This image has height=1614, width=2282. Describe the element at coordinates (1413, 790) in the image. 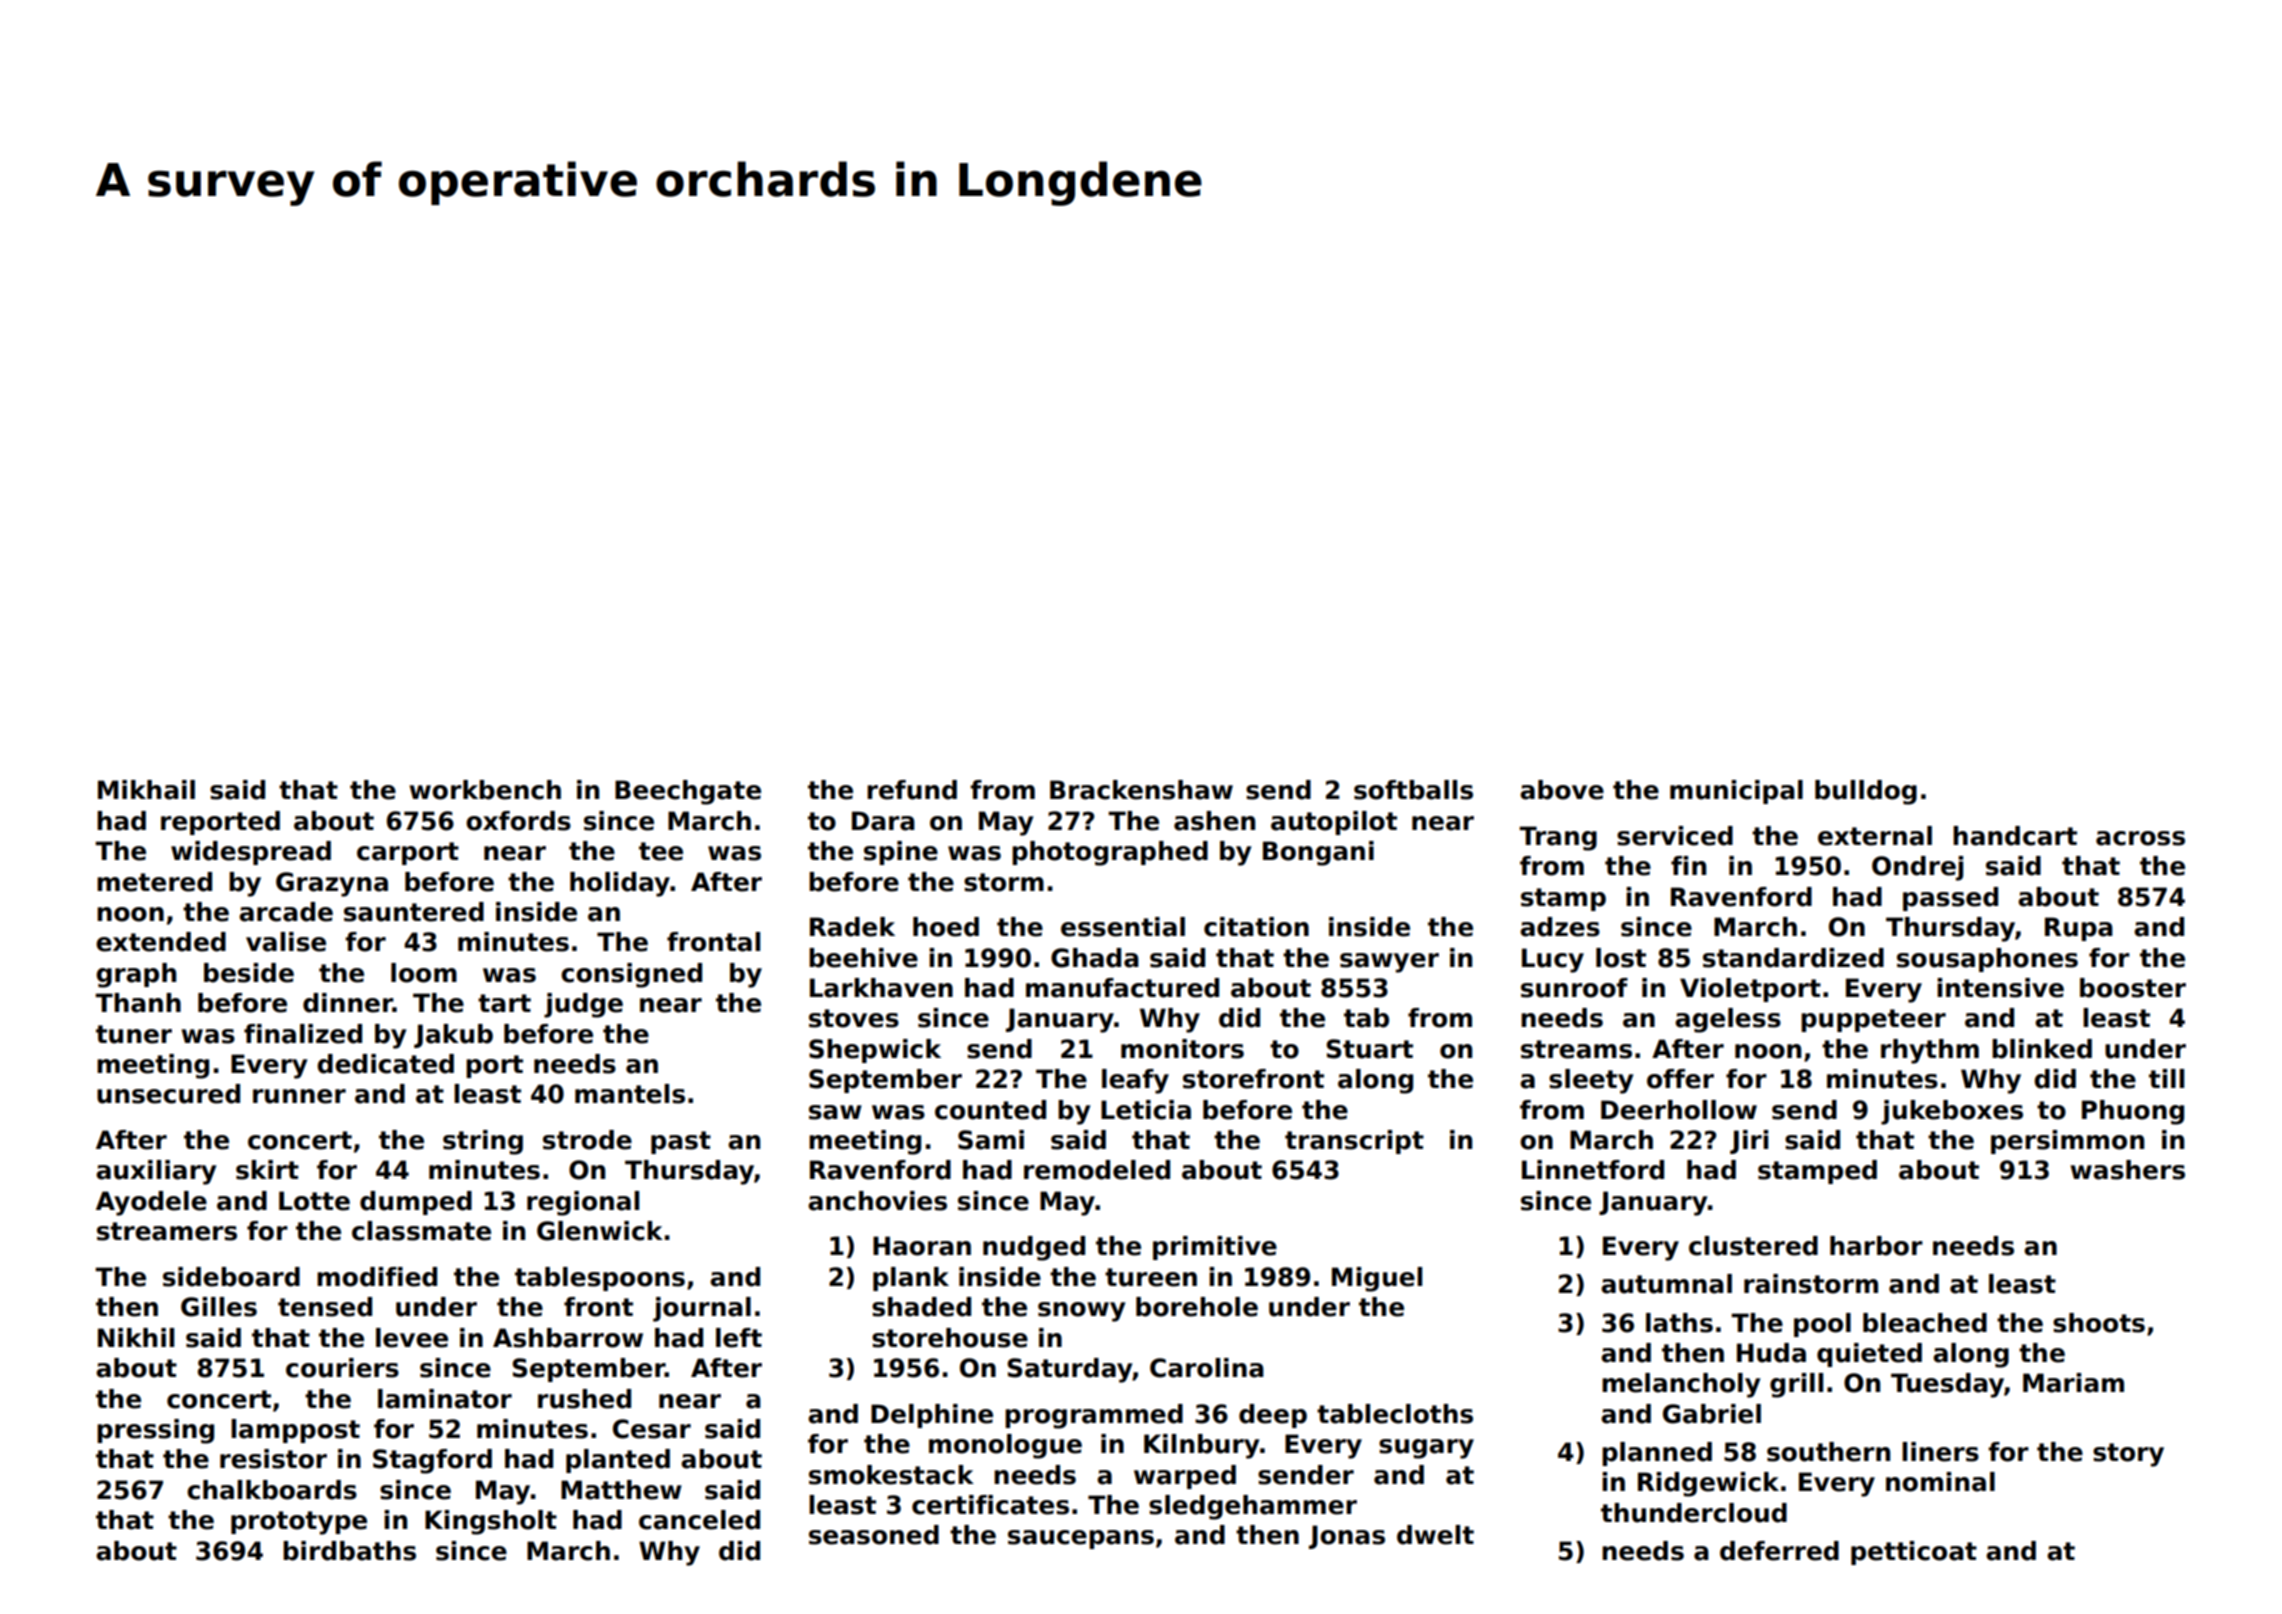

I see `softballs` at that location.
